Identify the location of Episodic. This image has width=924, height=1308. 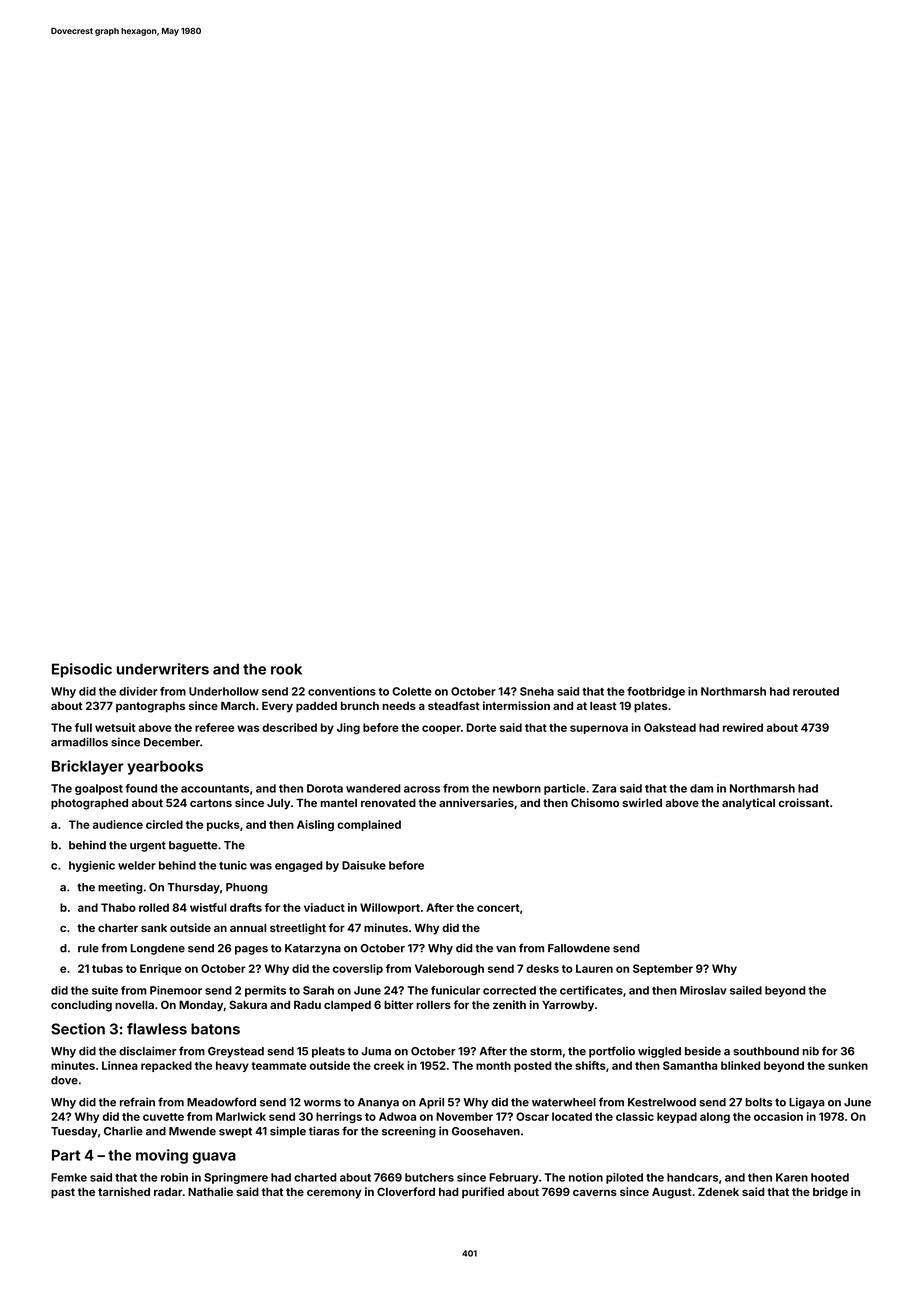
(82, 670).
